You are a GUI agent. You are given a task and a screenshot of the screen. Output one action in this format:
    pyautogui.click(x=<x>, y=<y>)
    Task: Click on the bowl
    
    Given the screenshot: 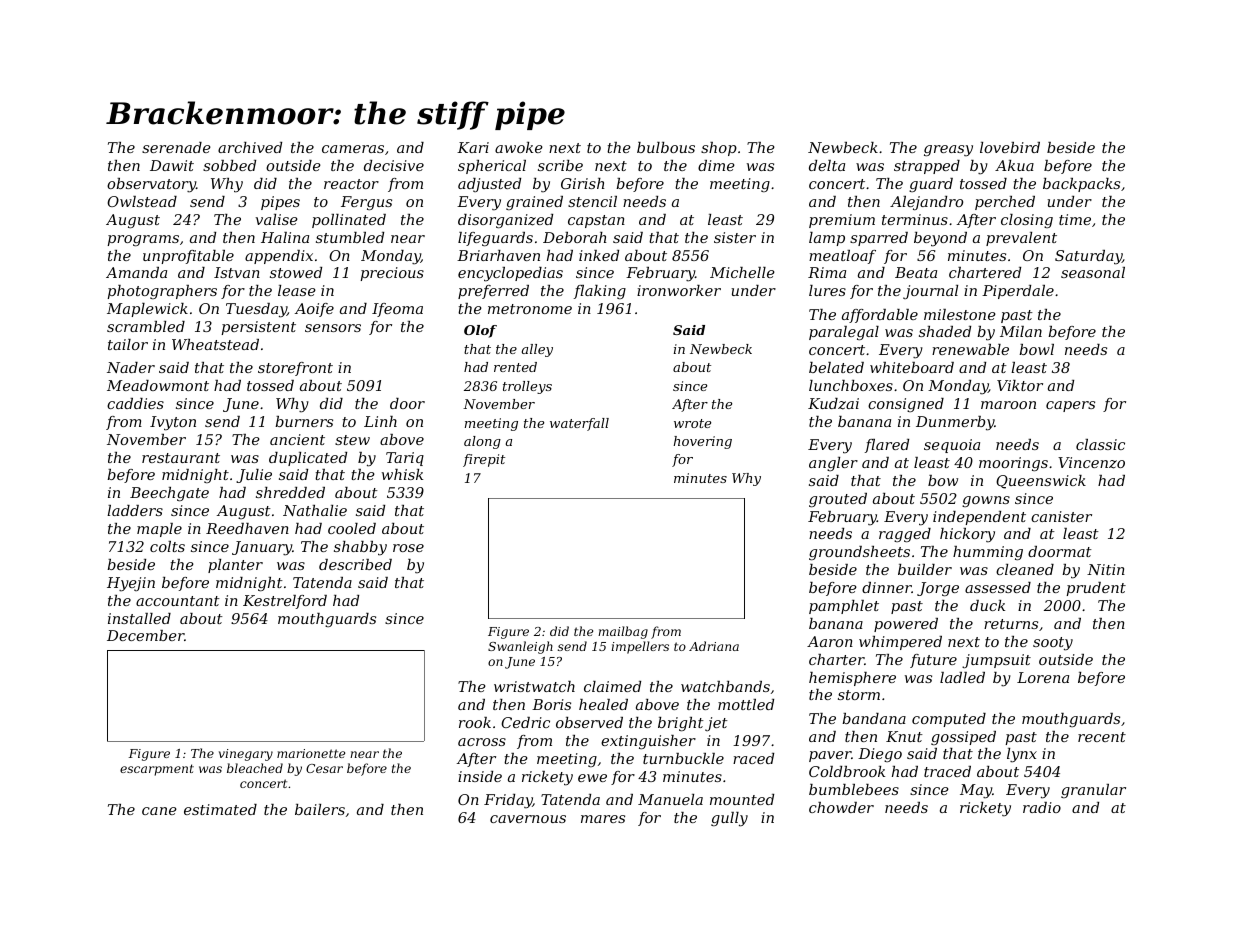 What is the action you would take?
    pyautogui.click(x=1036, y=349)
